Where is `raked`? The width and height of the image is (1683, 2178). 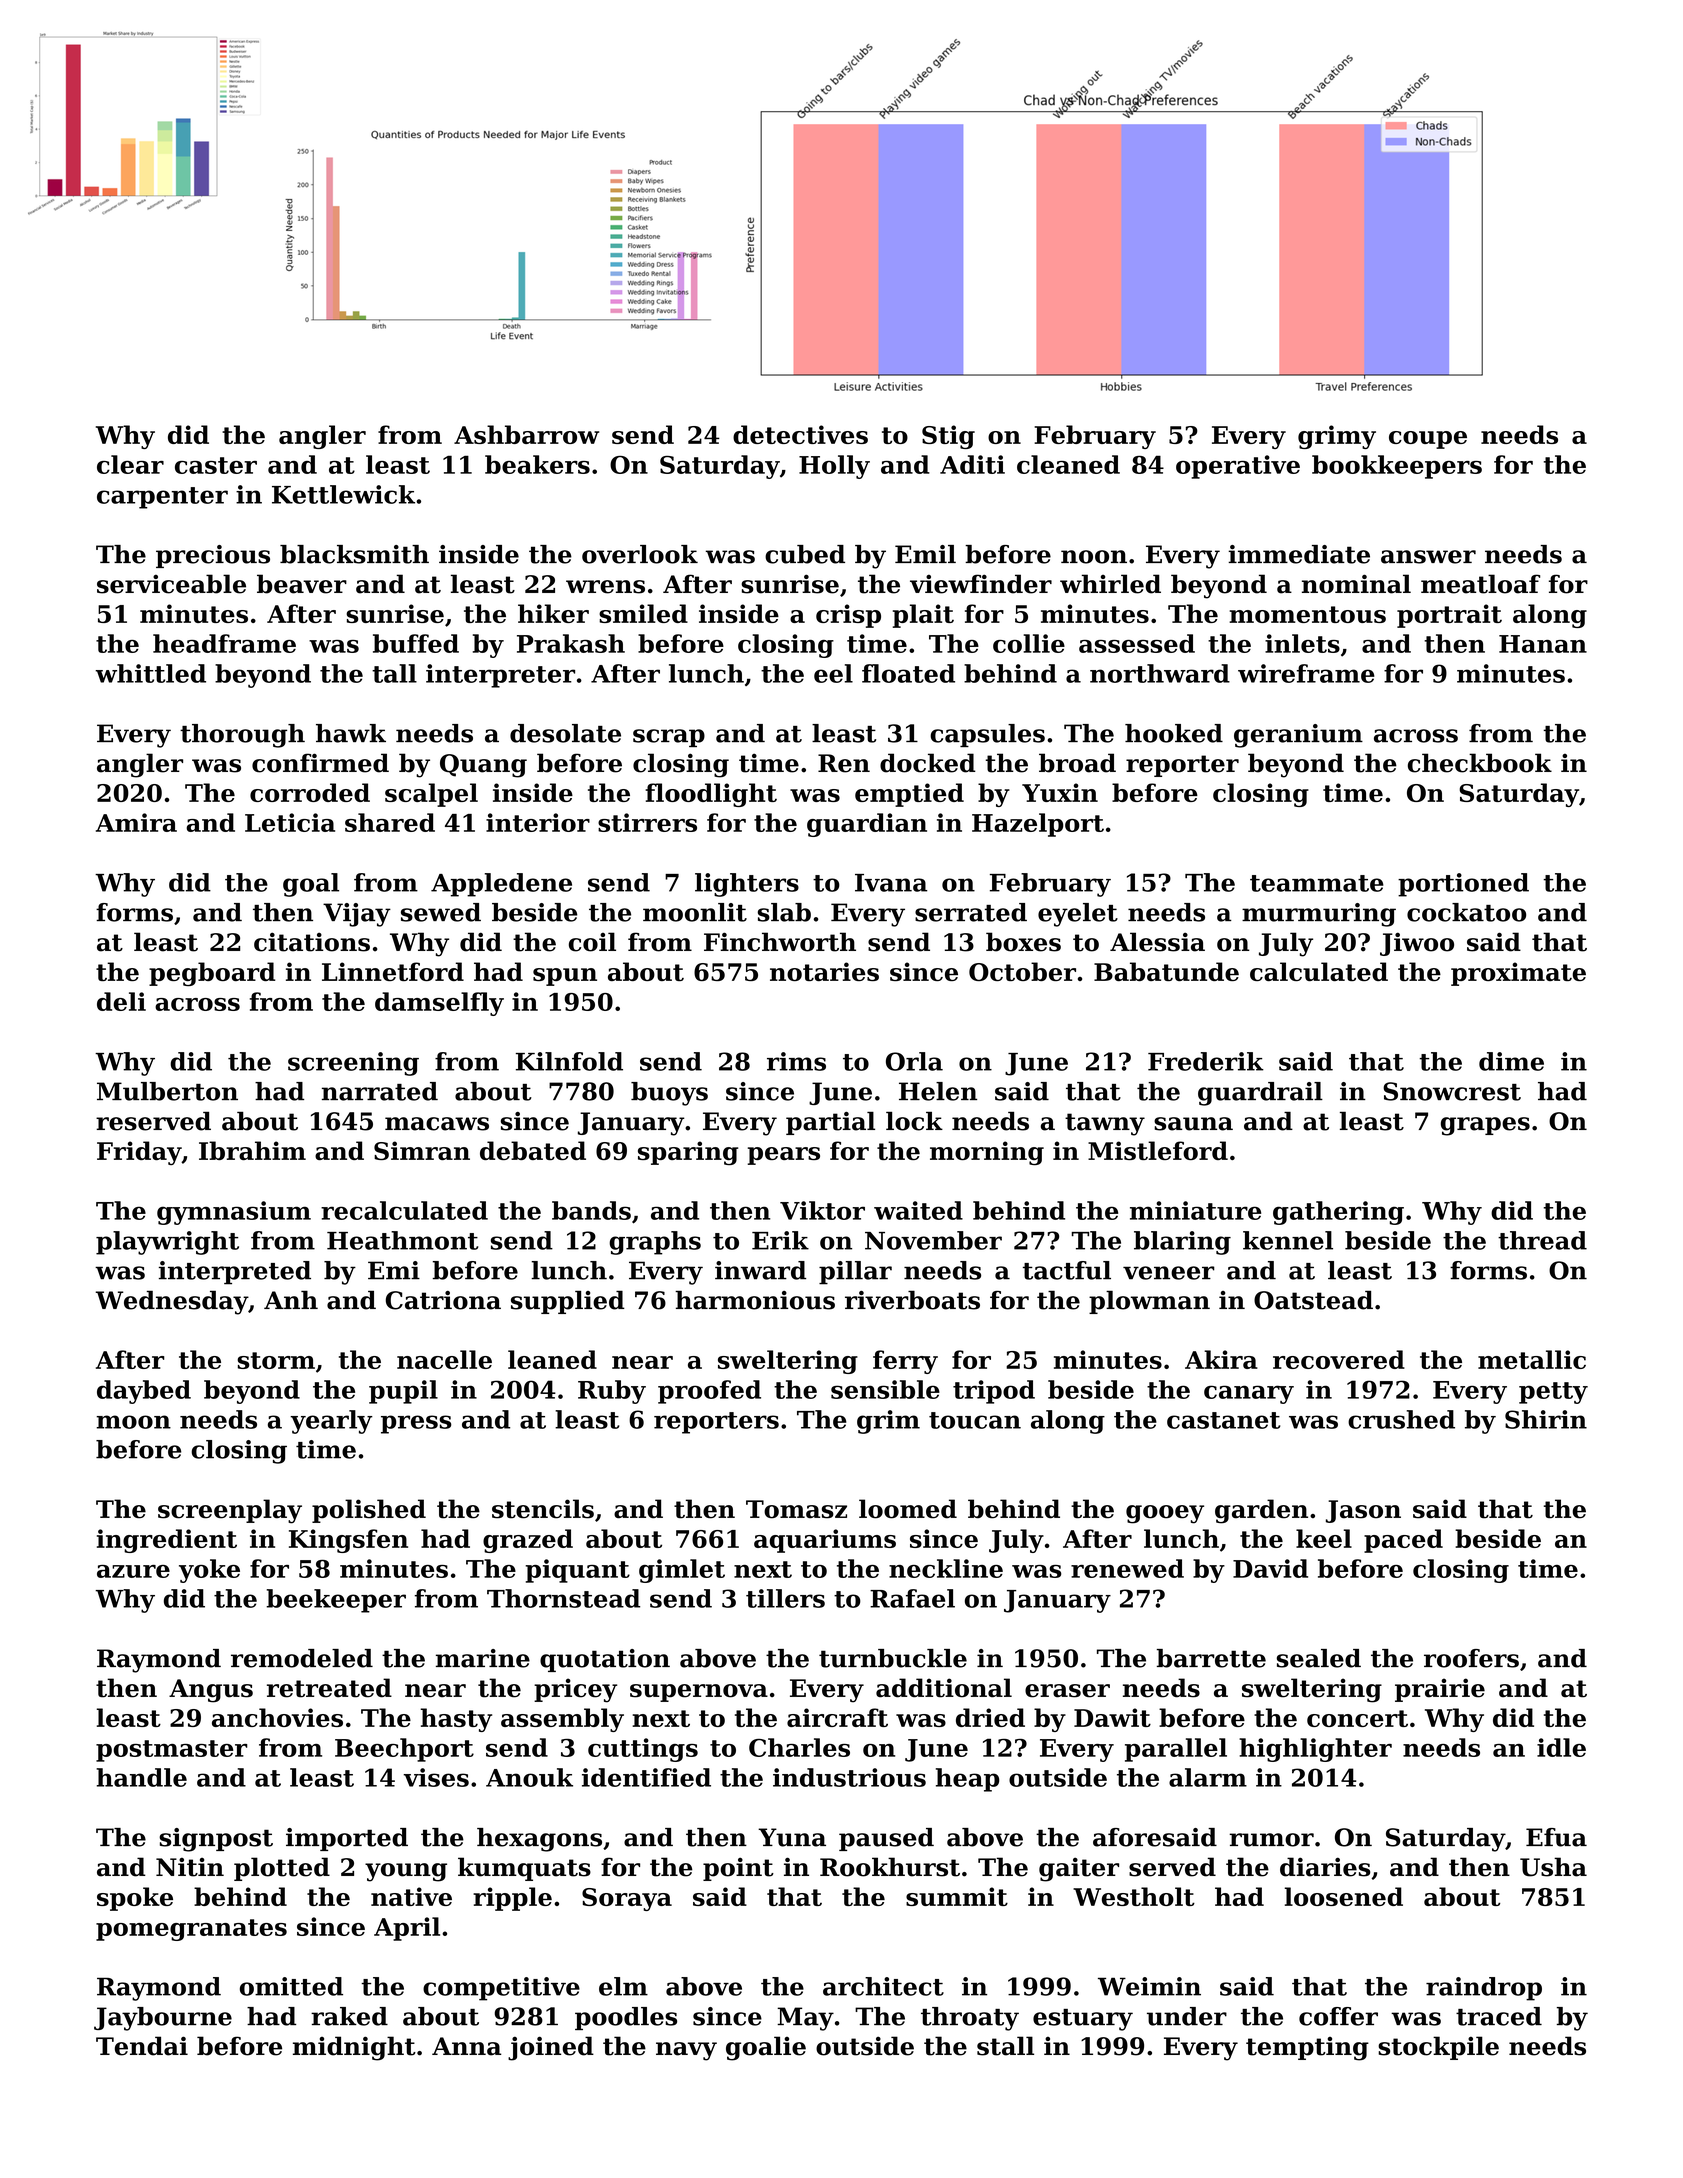
raked is located at coordinates (349, 2016).
